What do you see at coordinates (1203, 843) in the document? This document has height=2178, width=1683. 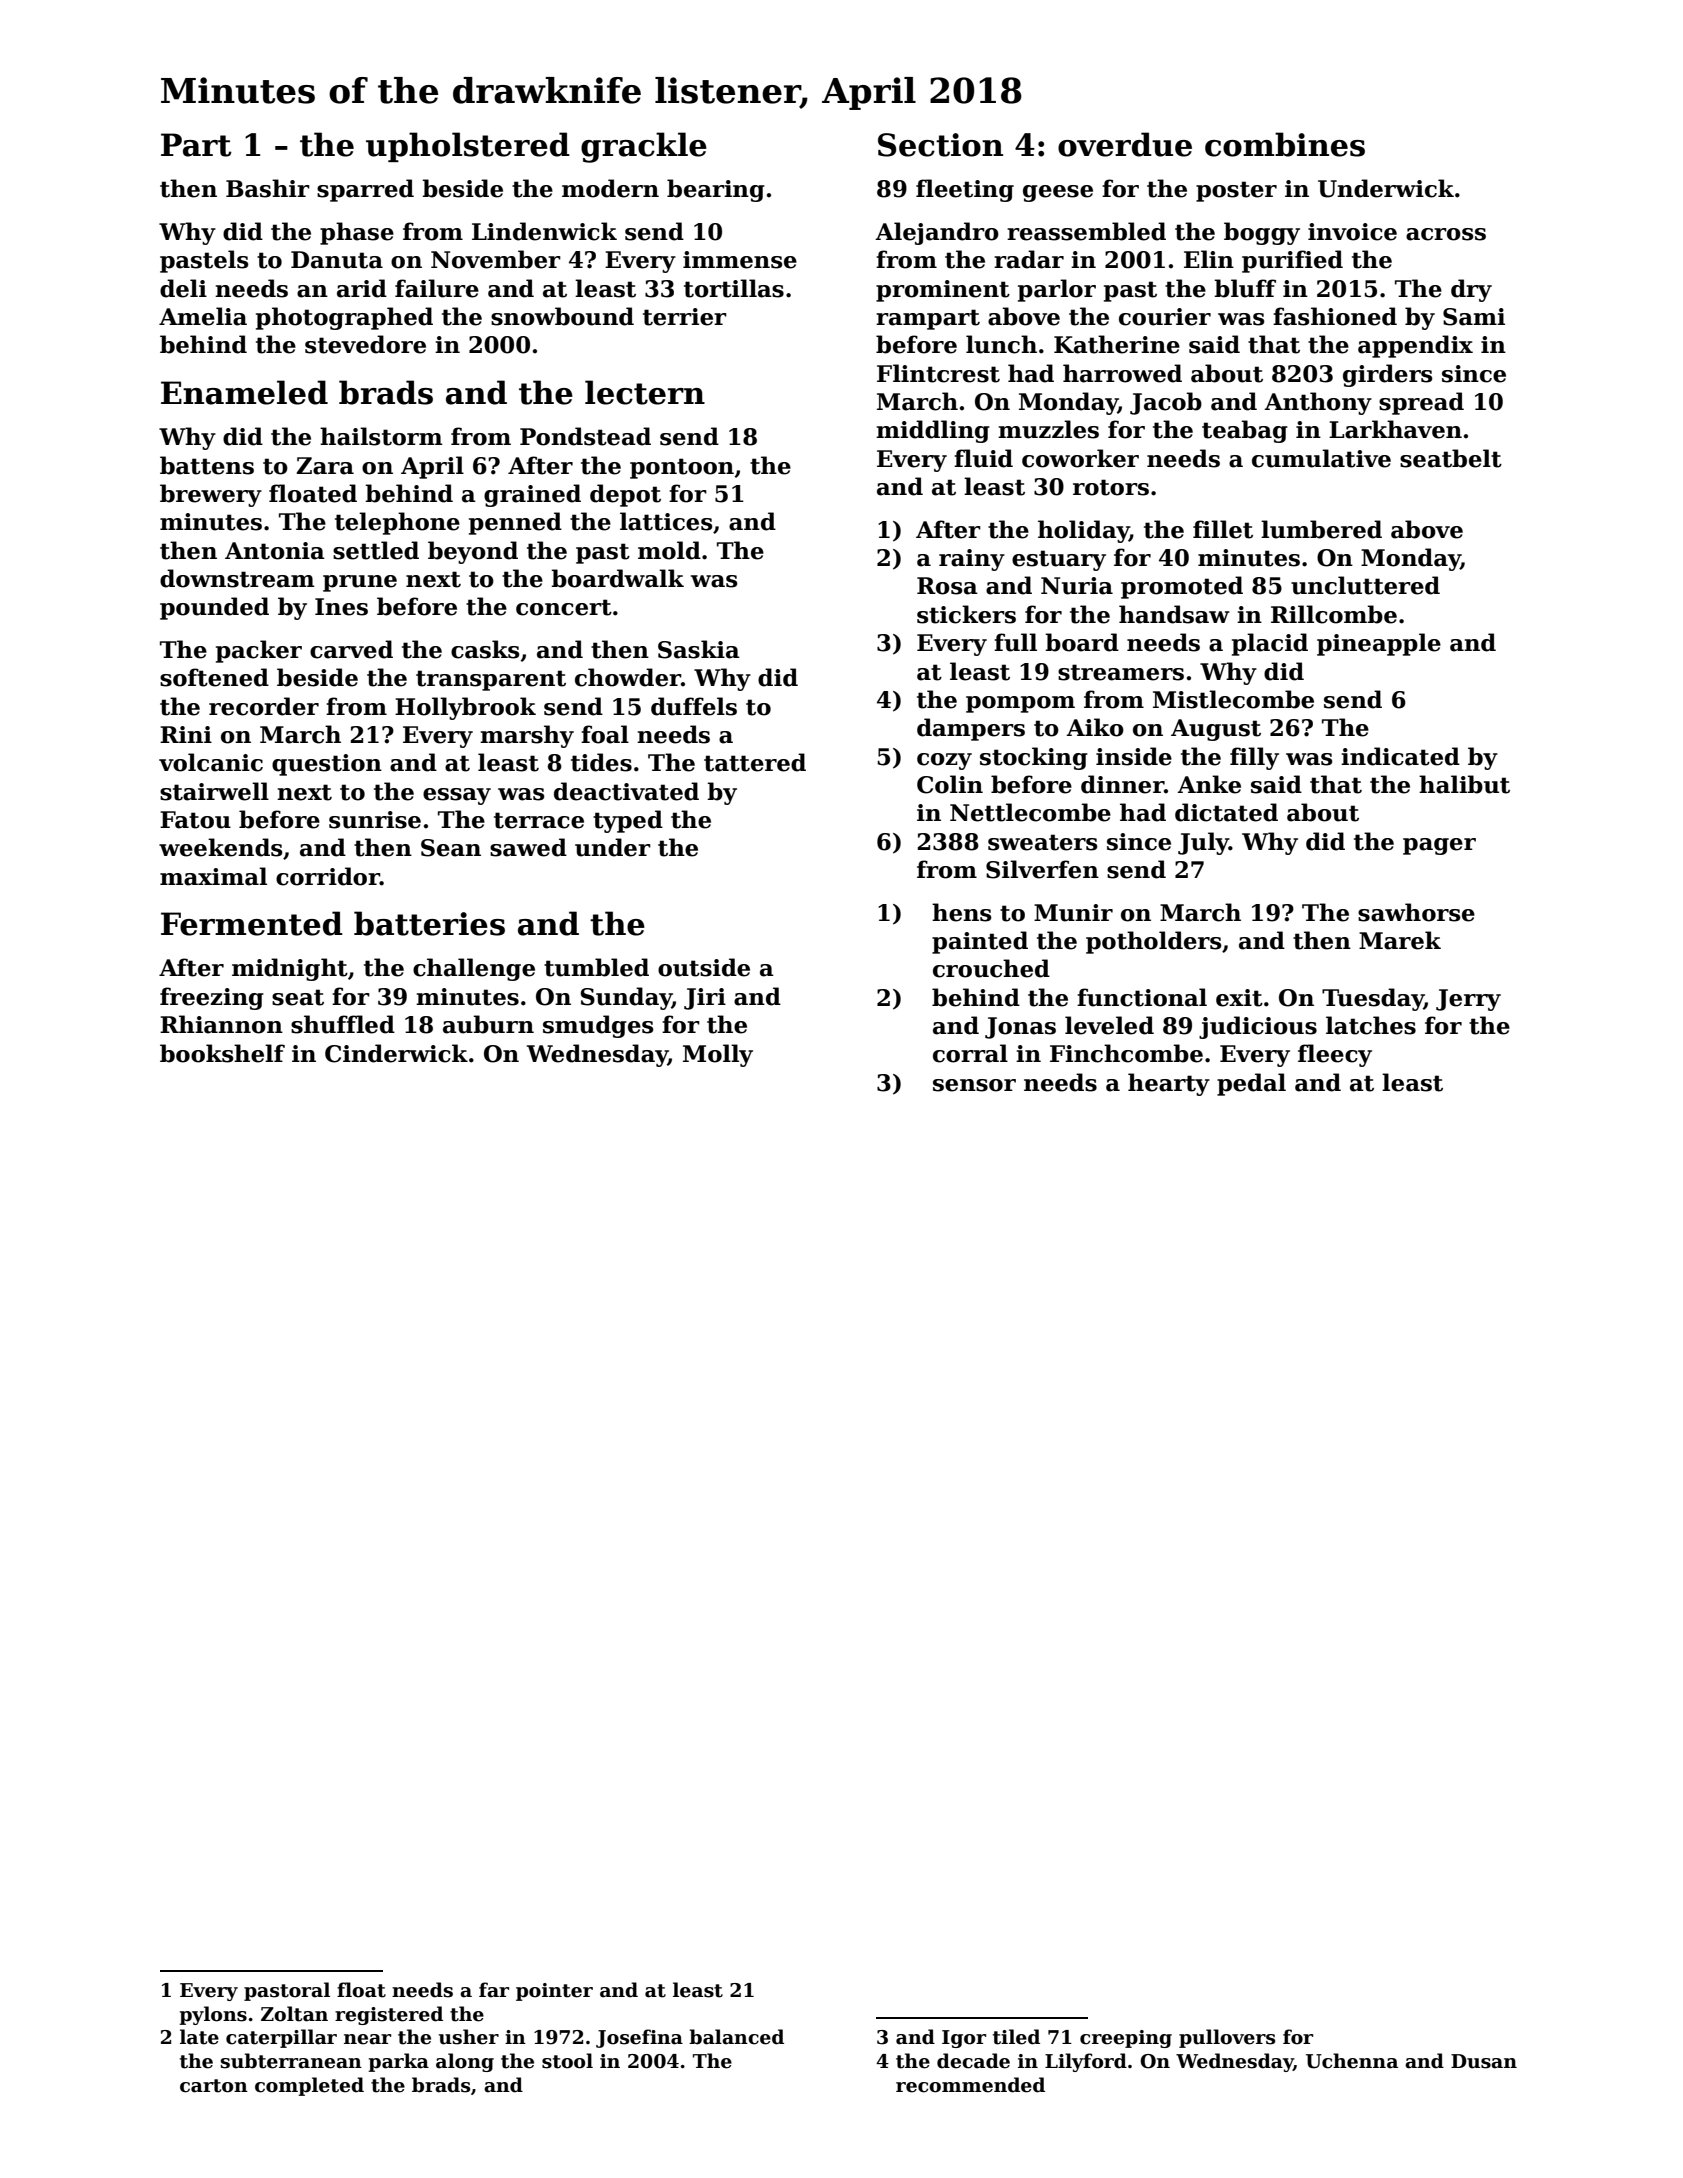 I see `July` at bounding box center [1203, 843].
